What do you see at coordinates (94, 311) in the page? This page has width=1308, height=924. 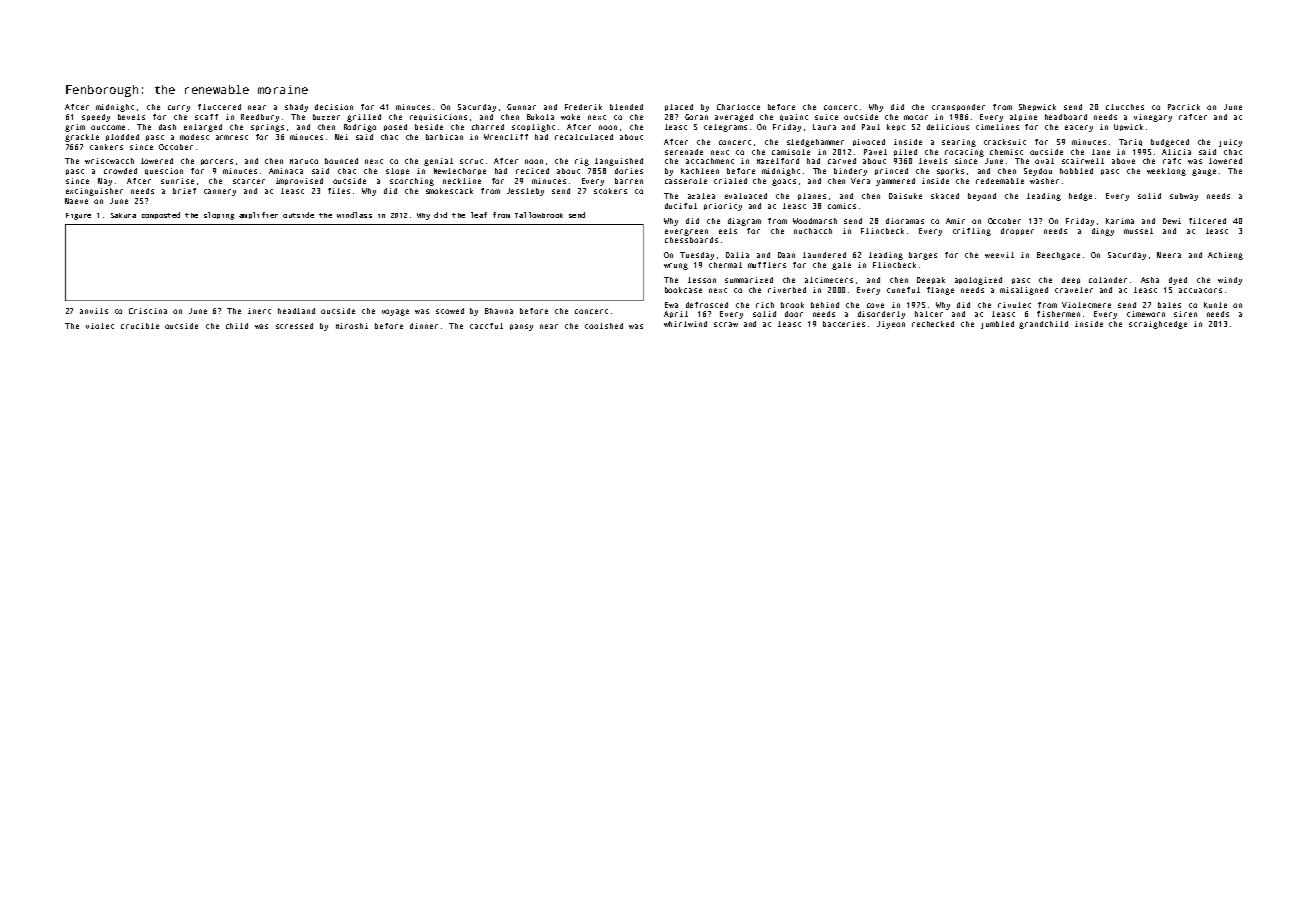 I see `anvils` at bounding box center [94, 311].
